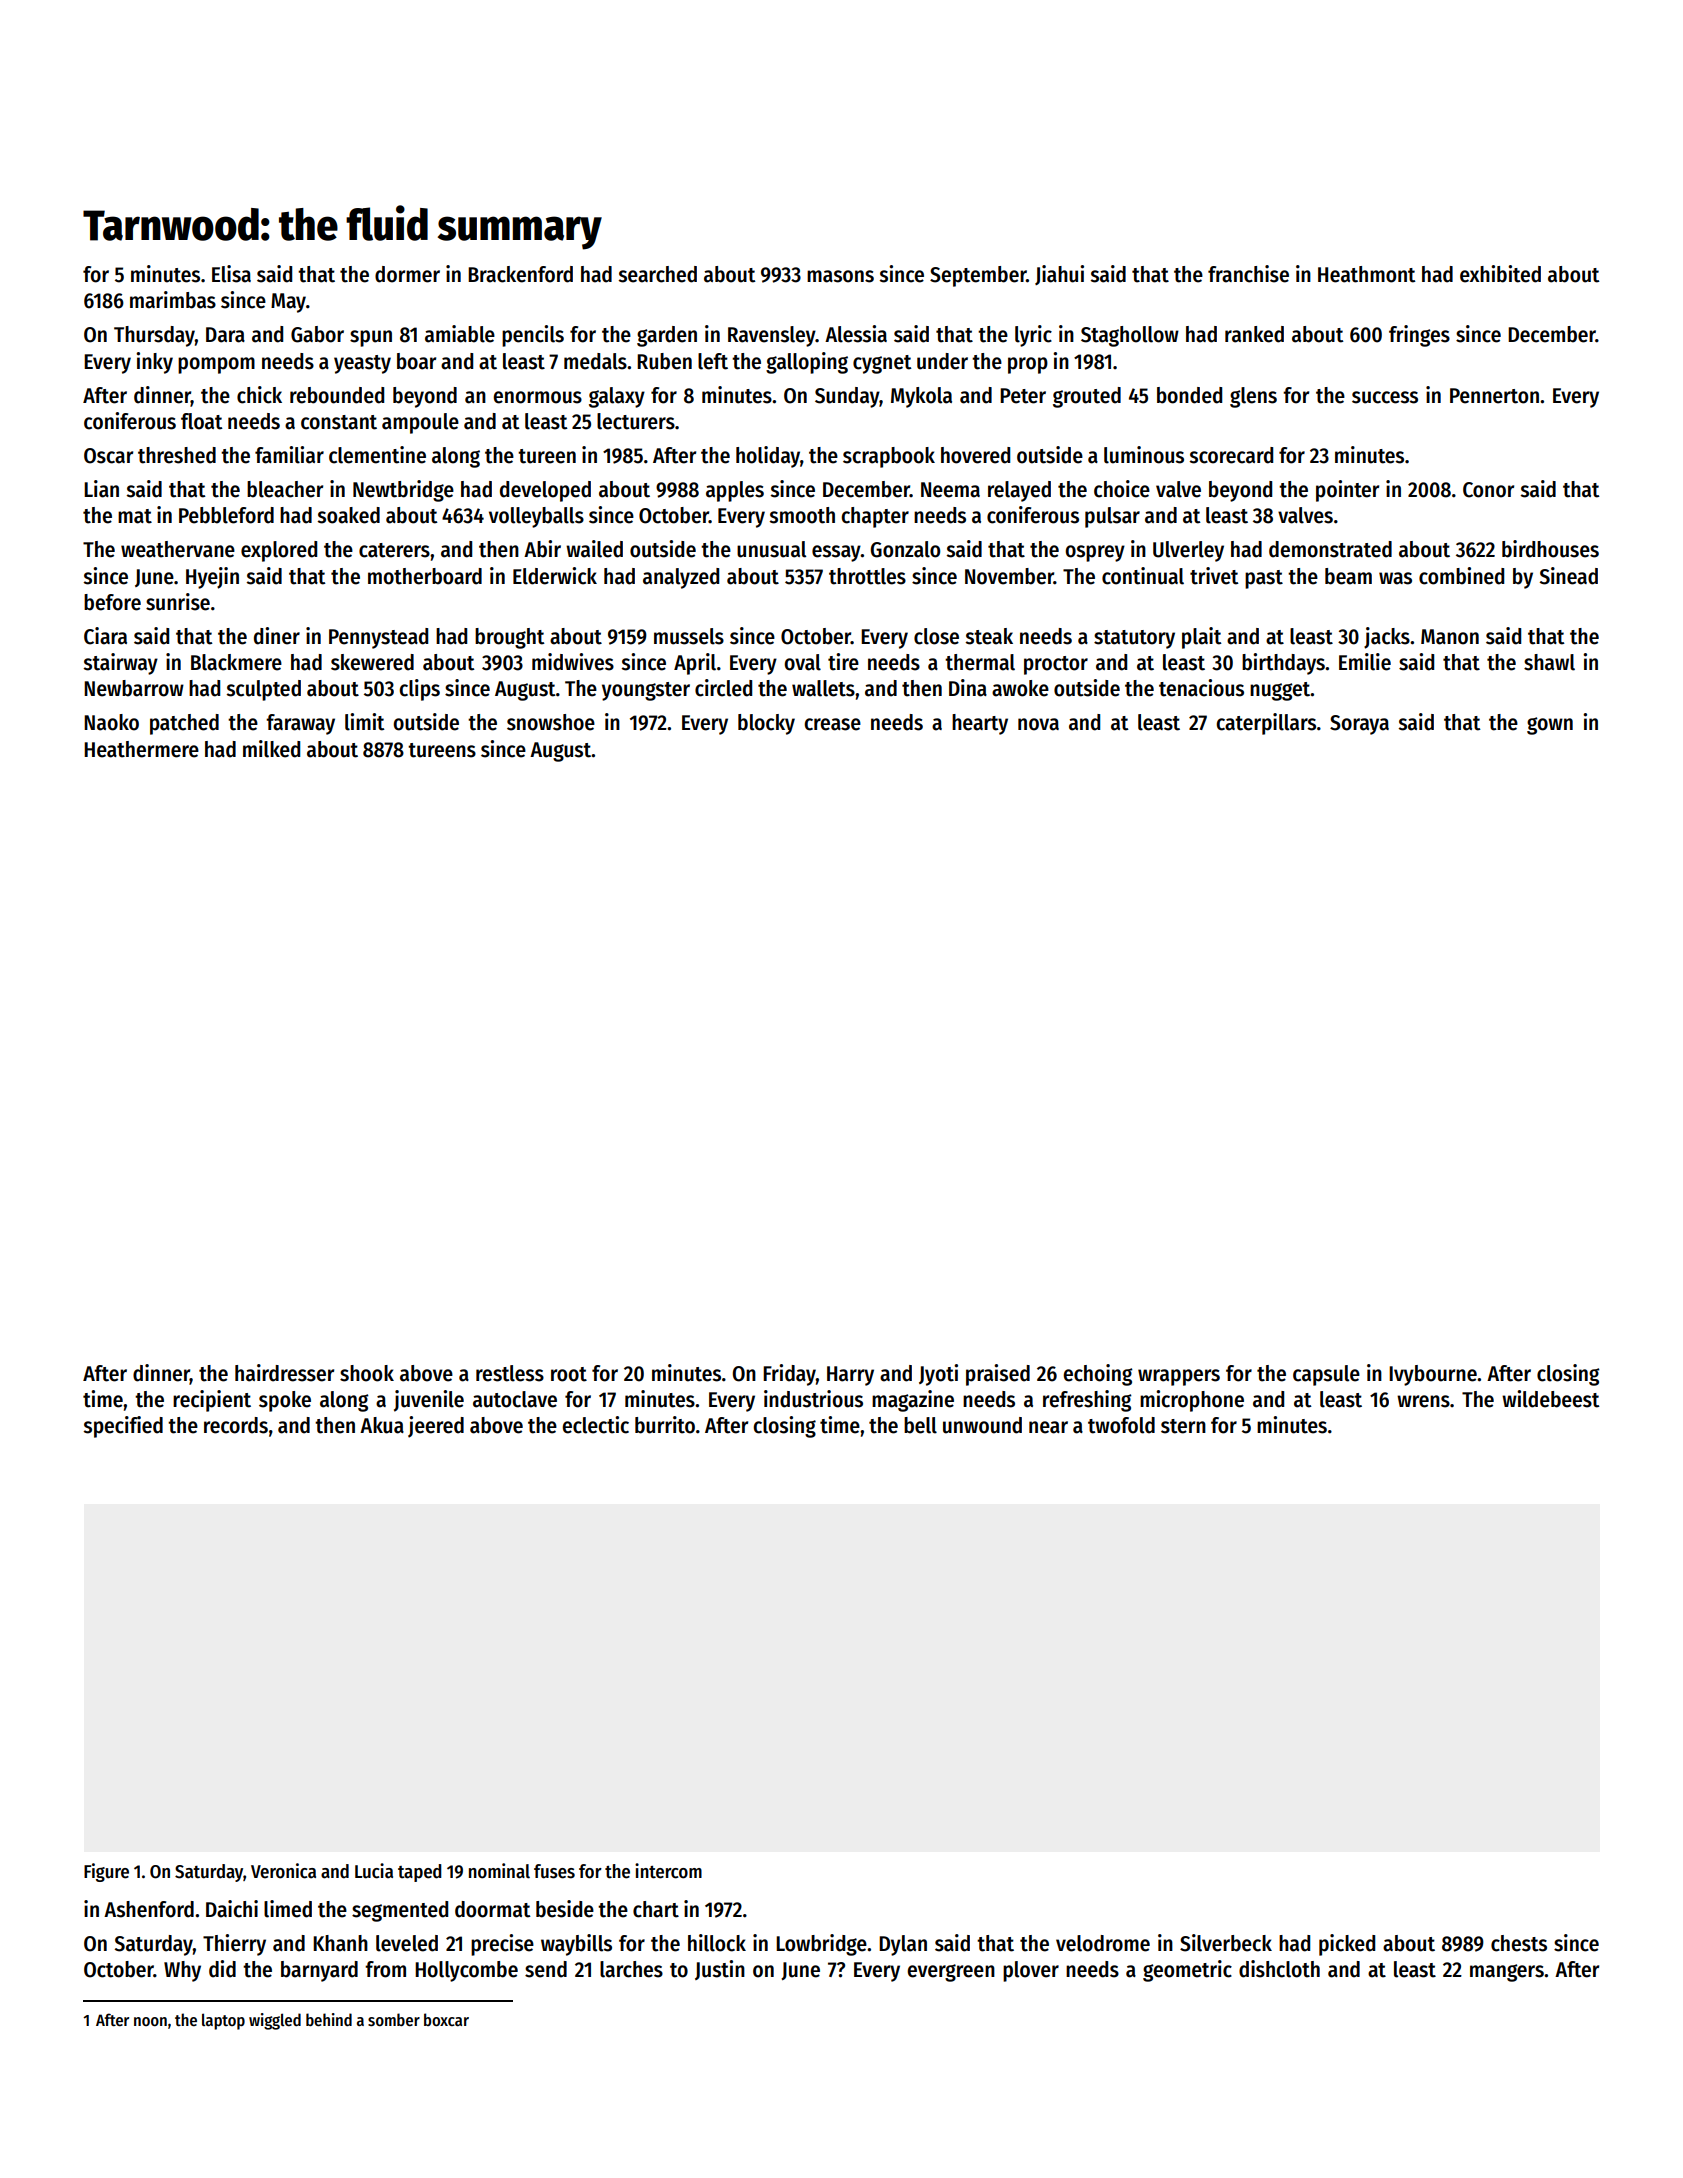 This page has height=2178, width=1683. Describe the element at coordinates (106, 1872) in the page. I see `Figure` at that location.
